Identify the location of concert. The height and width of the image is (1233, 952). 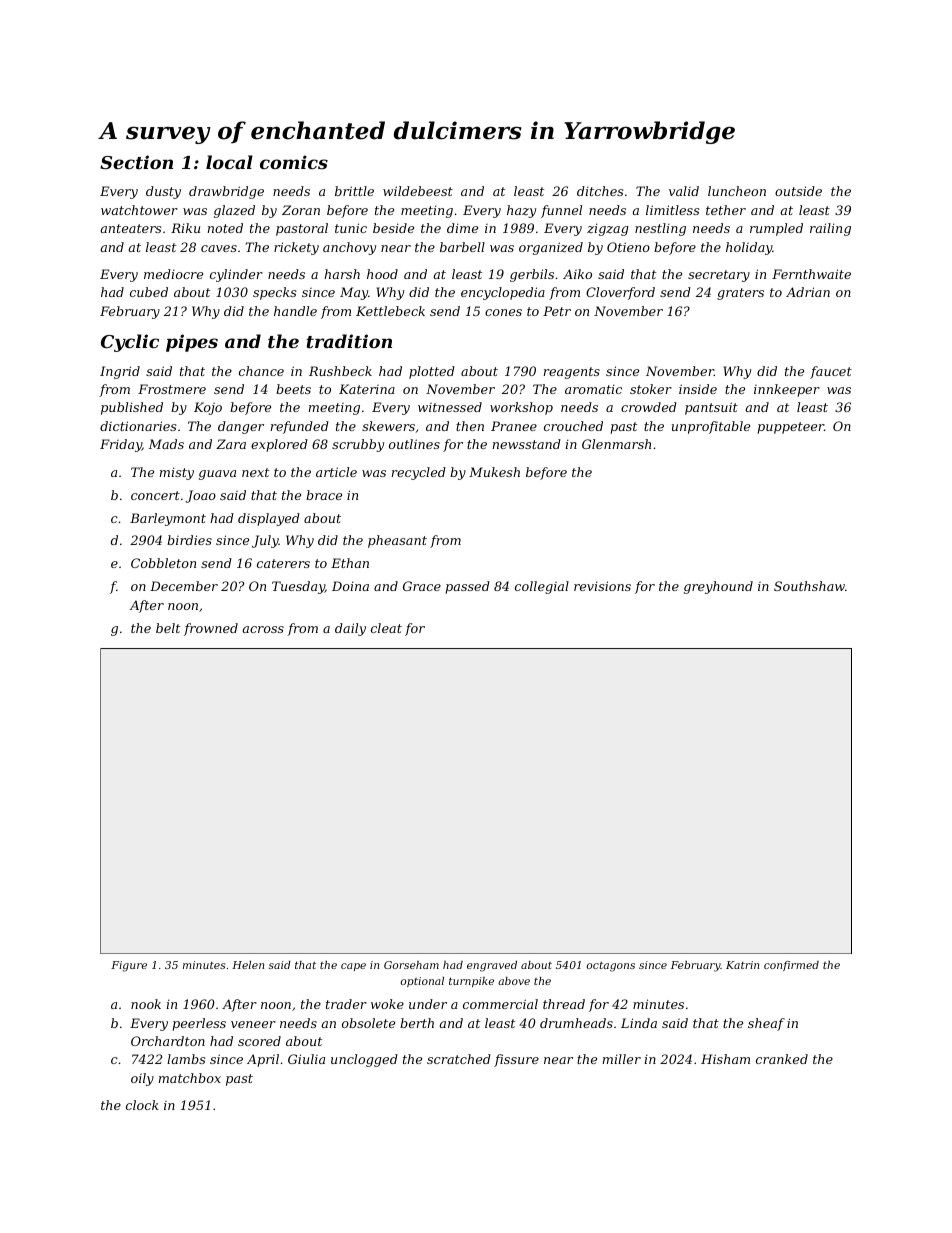
(155, 495).
